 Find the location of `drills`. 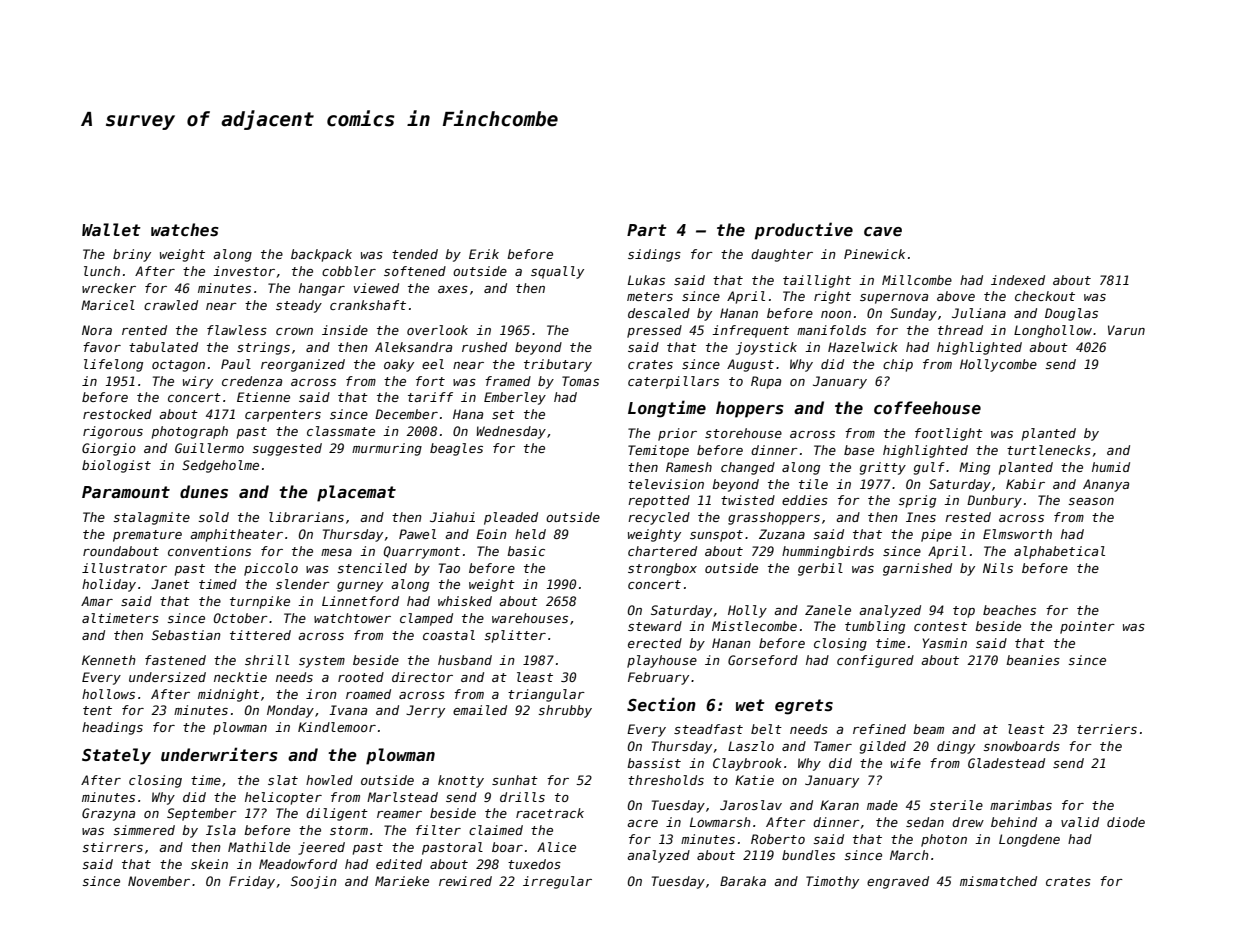

drills is located at coordinates (522, 797).
